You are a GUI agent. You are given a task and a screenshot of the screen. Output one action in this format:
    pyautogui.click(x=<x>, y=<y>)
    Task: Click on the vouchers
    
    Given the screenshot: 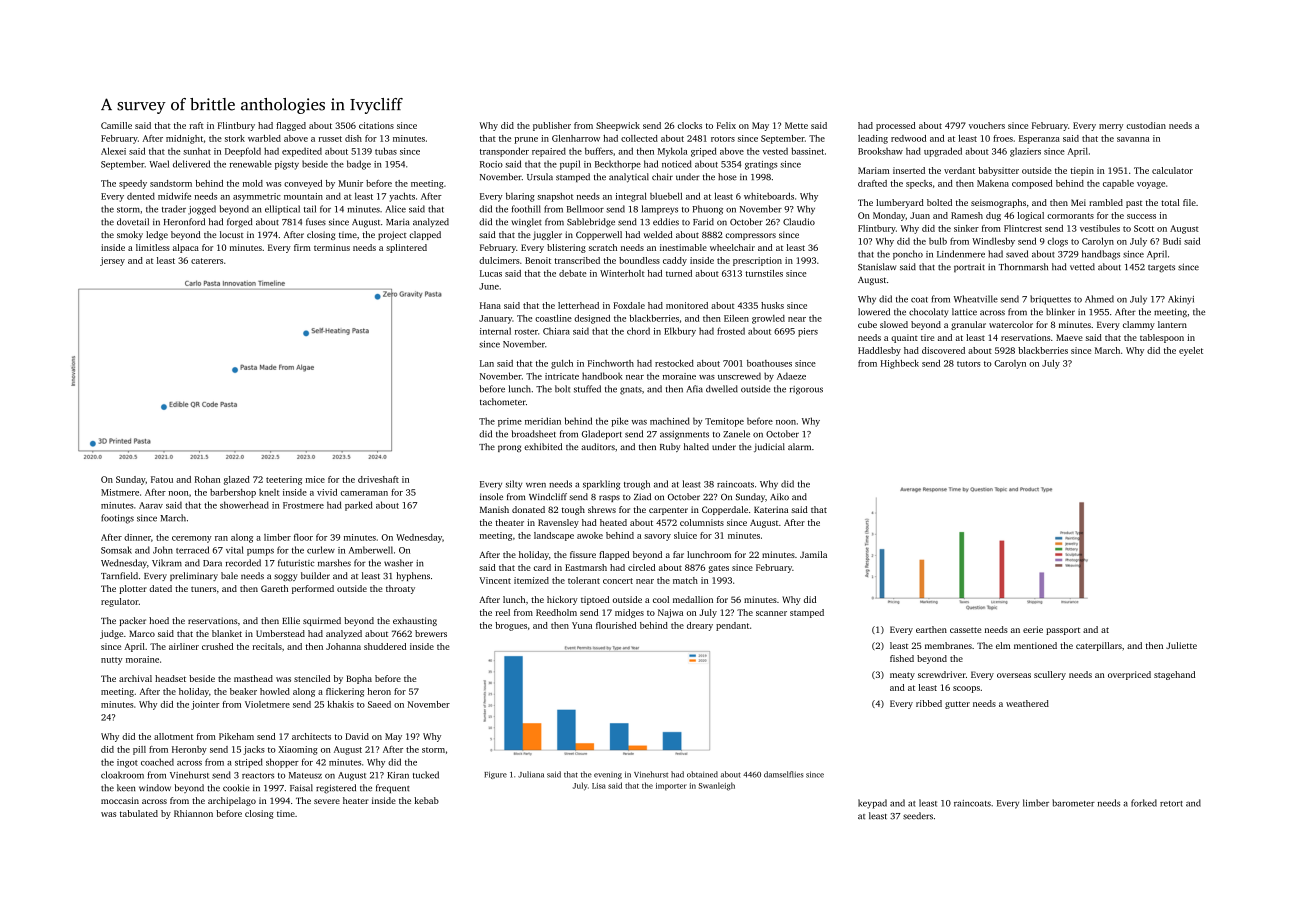 What is the action you would take?
    pyautogui.click(x=987, y=125)
